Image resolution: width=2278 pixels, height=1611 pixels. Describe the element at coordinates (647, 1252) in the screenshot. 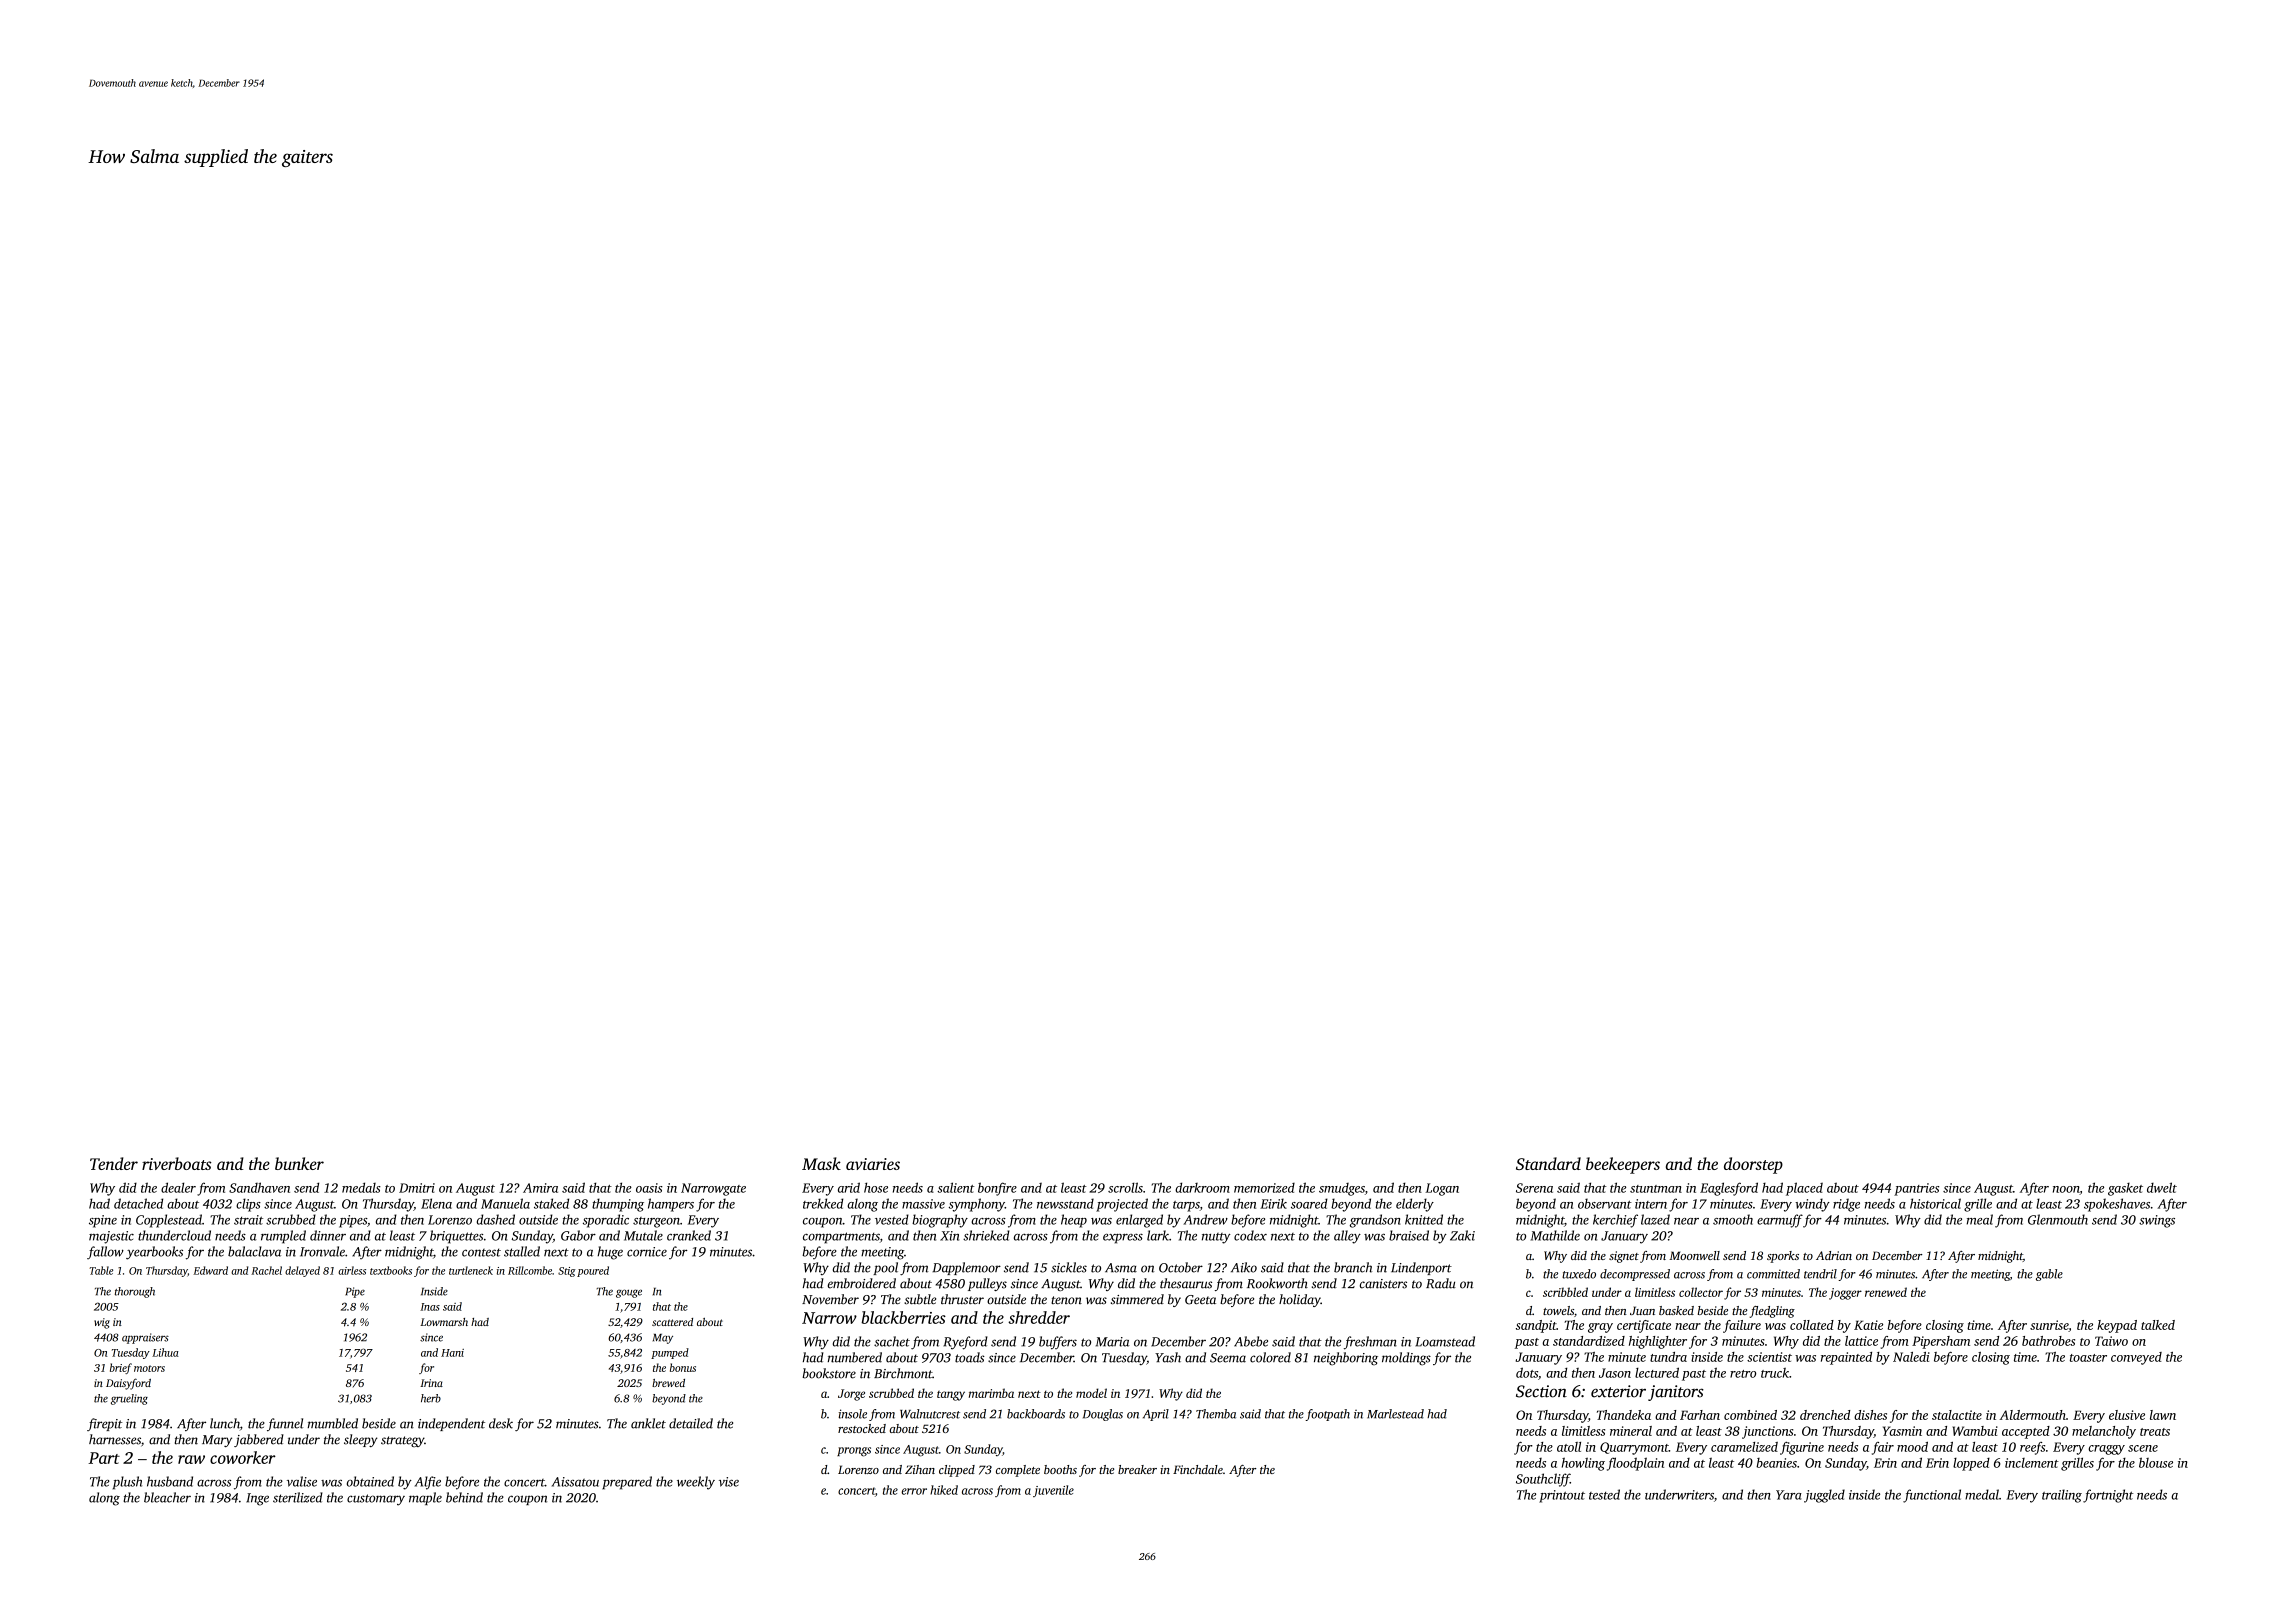

I see `cornice` at that location.
